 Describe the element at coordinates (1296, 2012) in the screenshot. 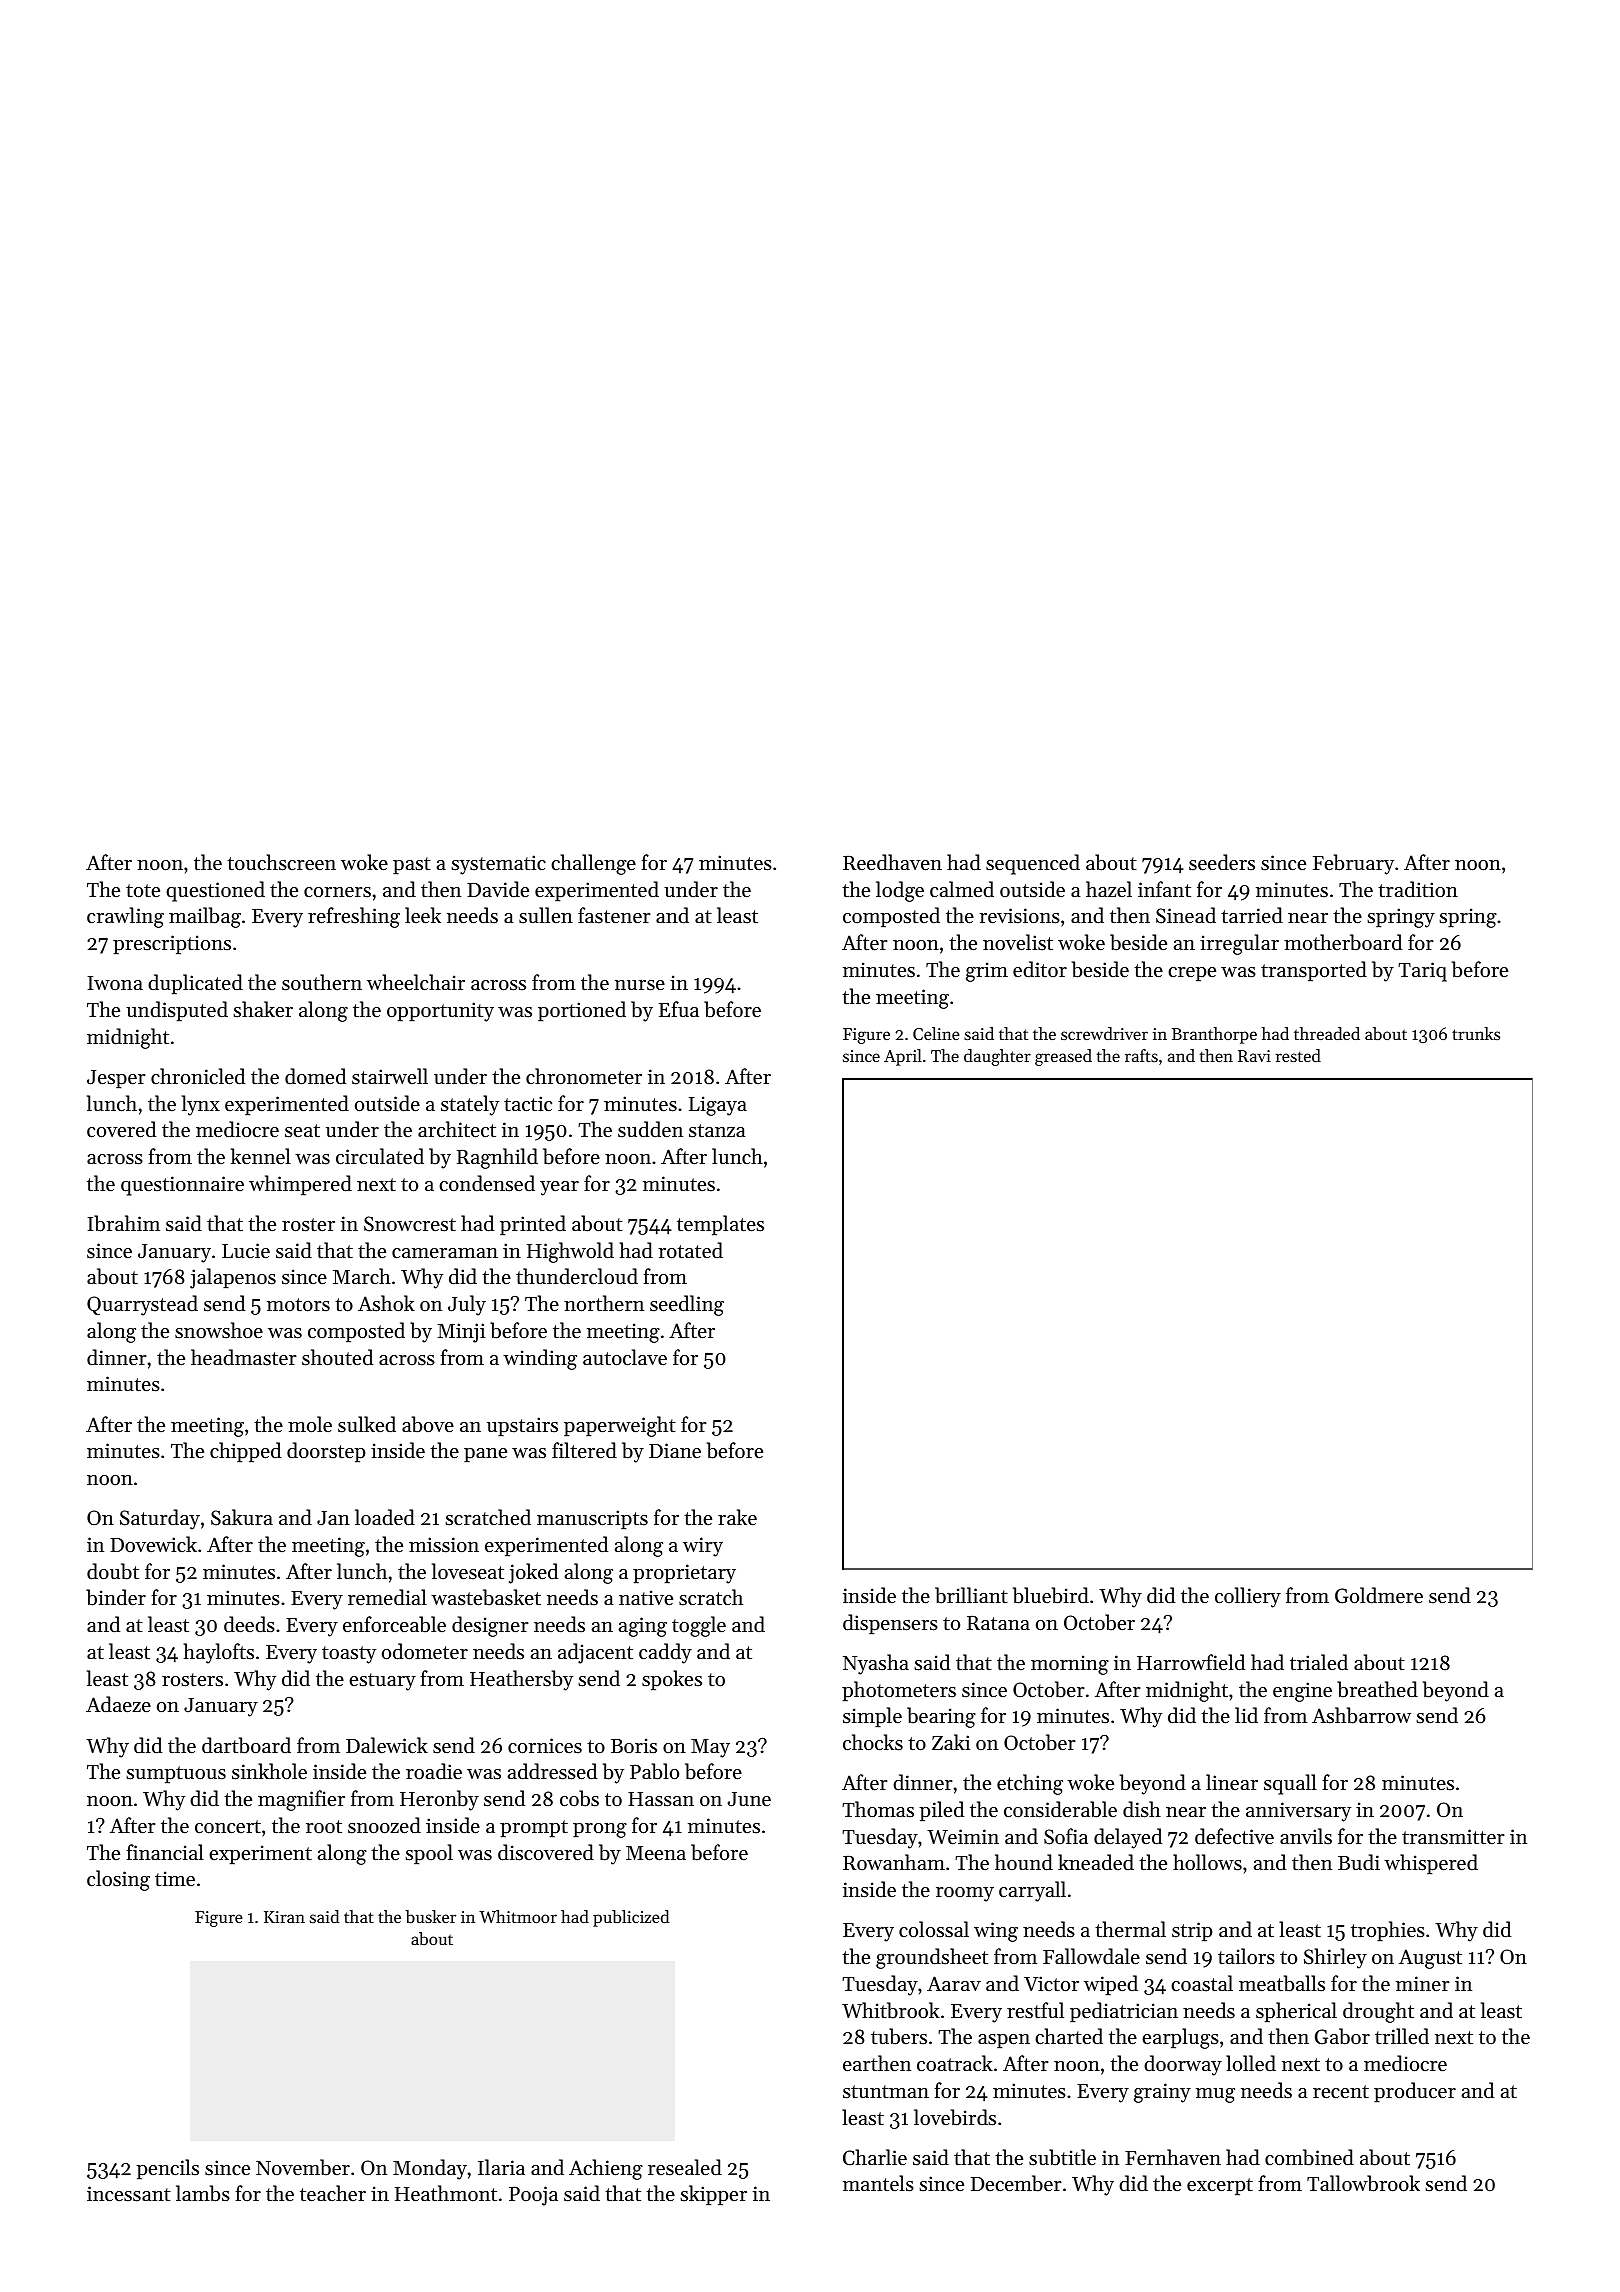

I see `spherical` at that location.
